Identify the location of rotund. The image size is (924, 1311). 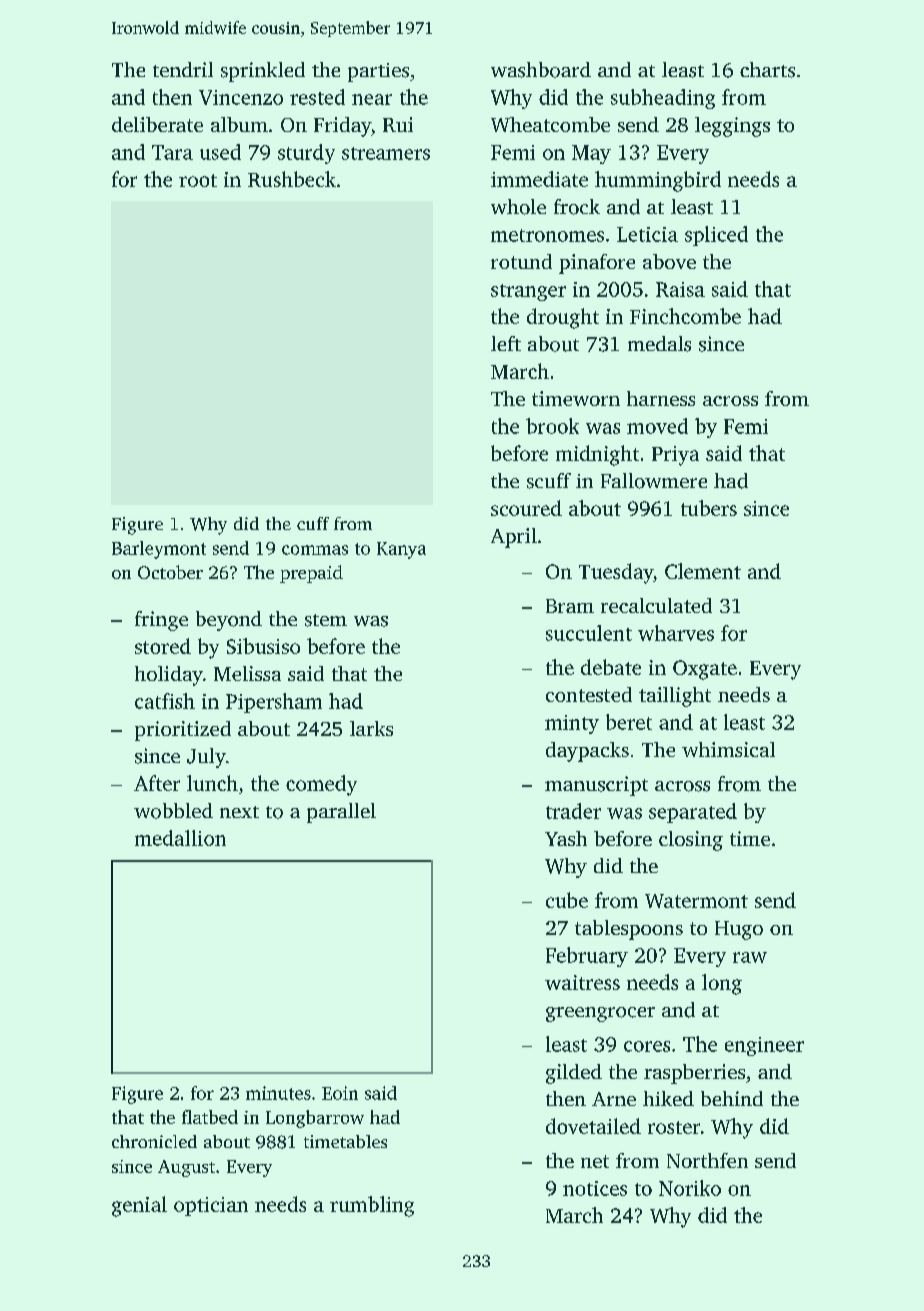
(521, 261).
